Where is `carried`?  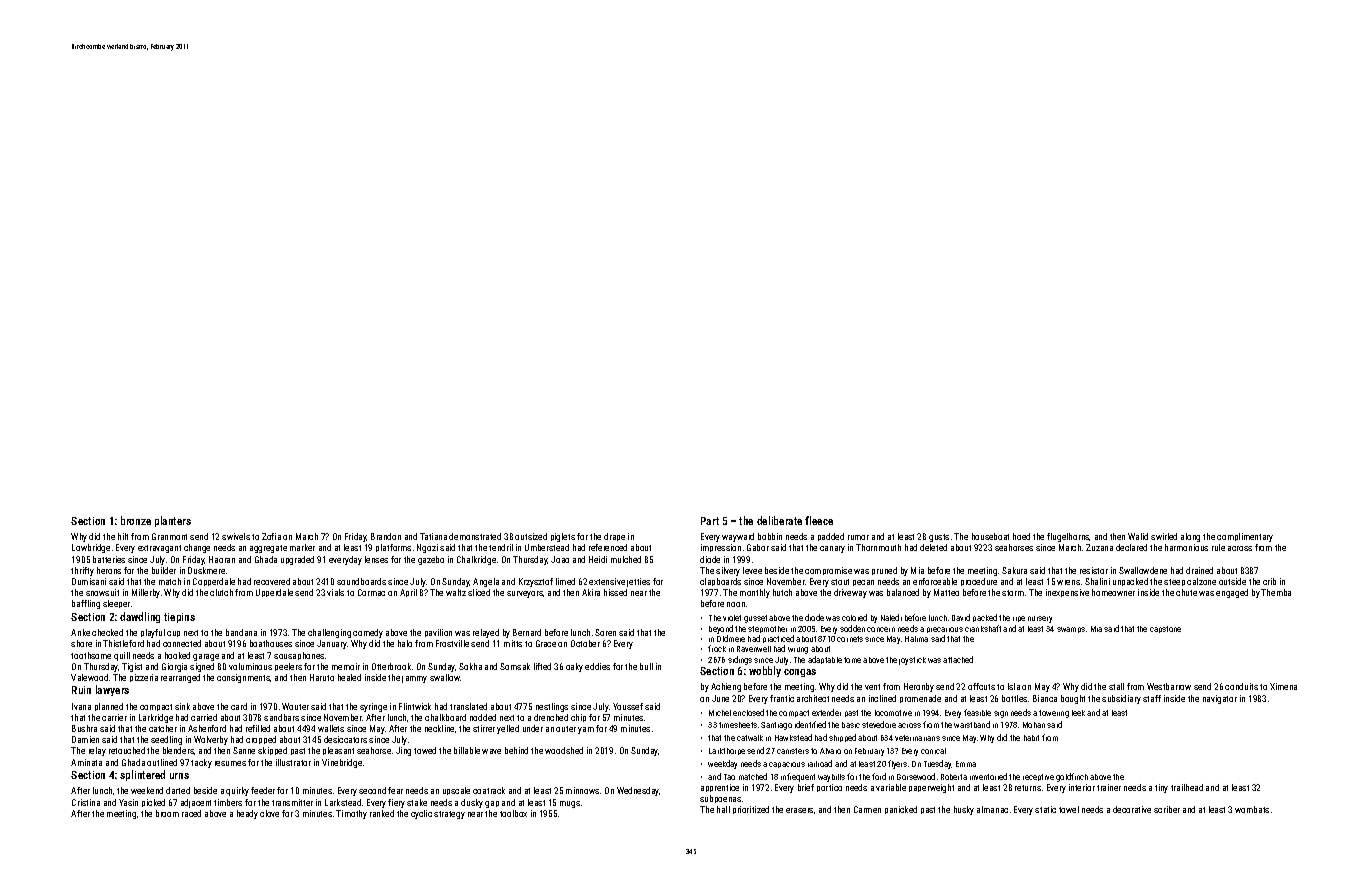
carried is located at coordinates (204, 717).
